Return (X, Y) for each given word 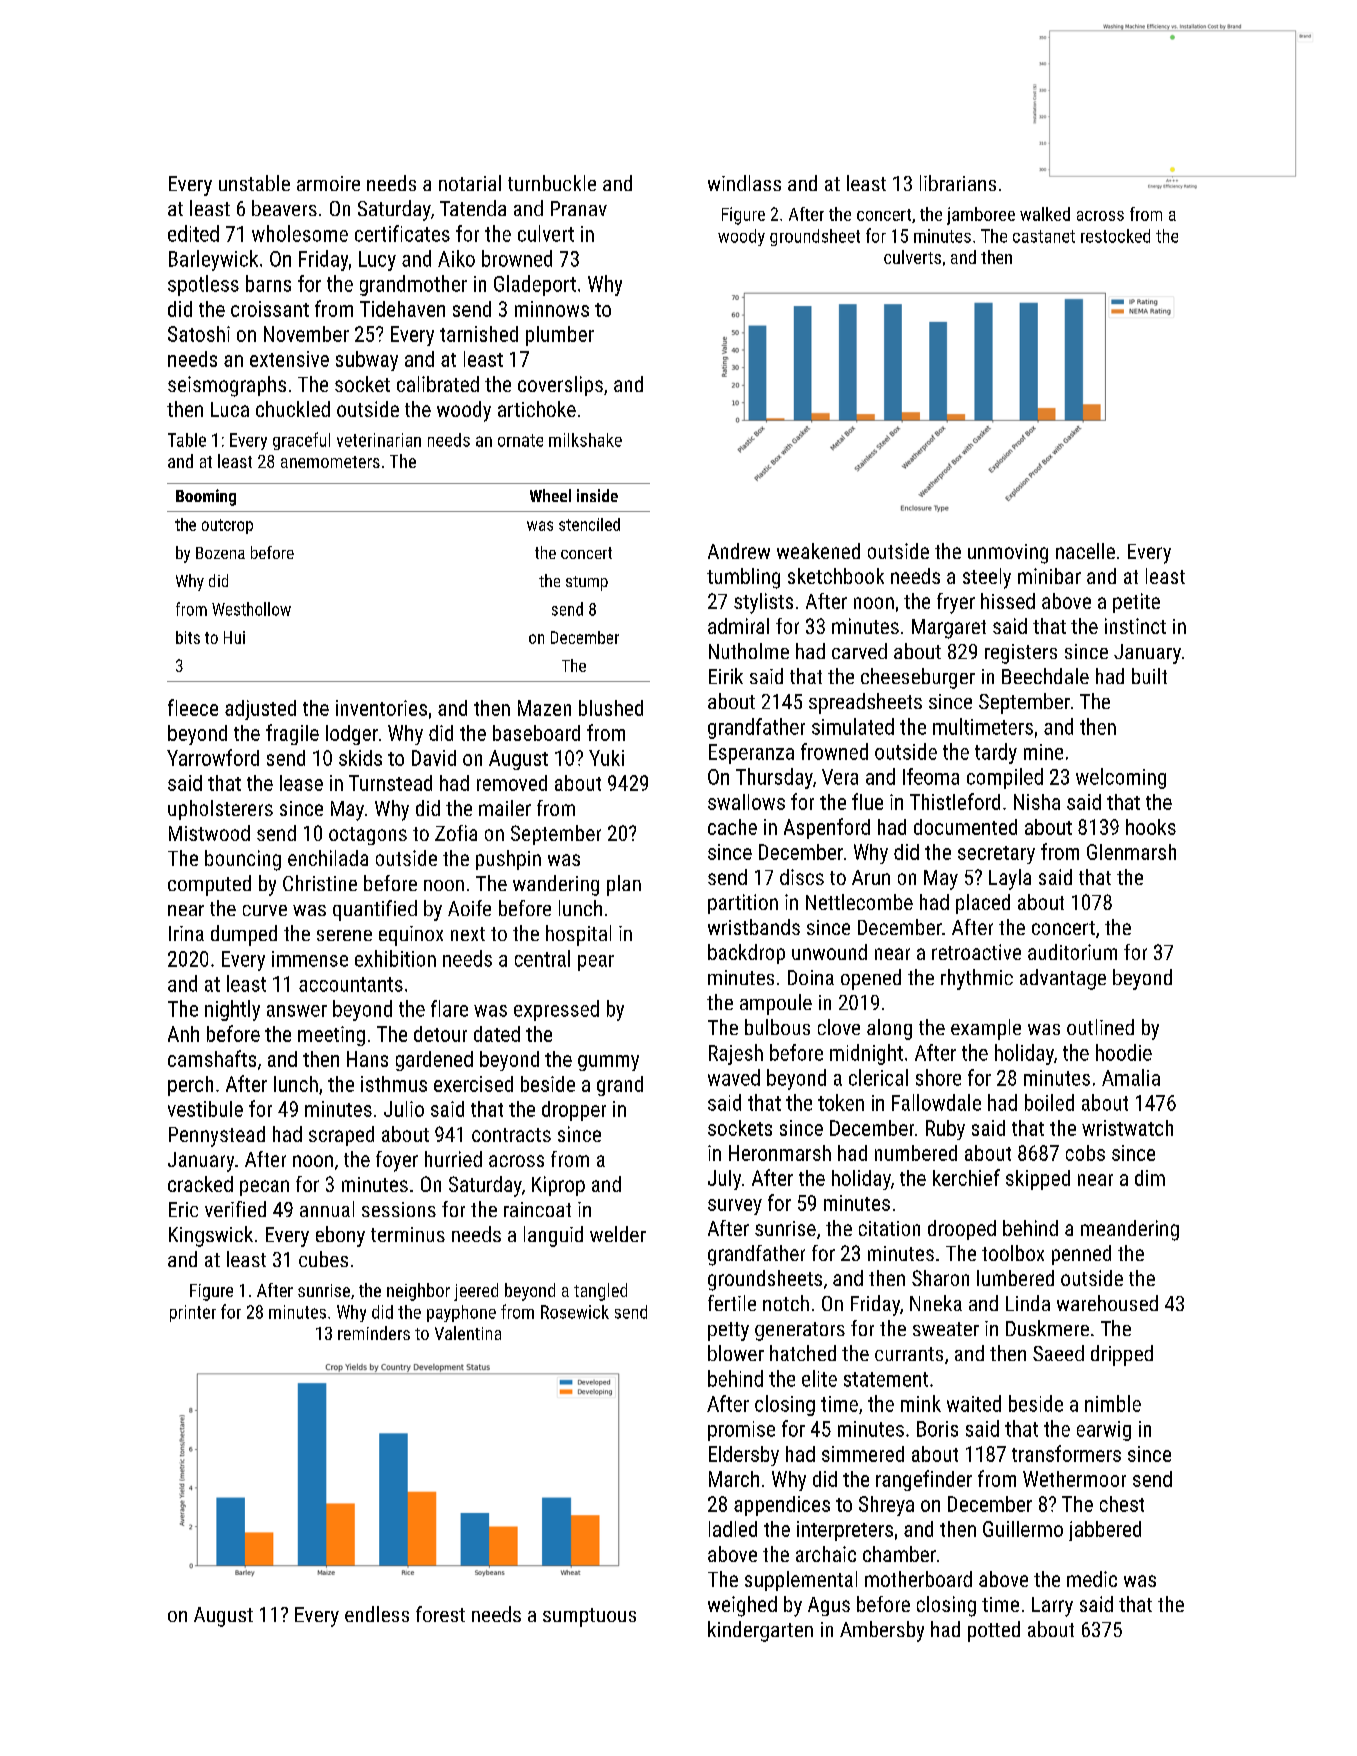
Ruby (945, 1130)
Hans (367, 1059)
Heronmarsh (780, 1153)
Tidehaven (402, 309)
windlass (744, 183)
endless (377, 1614)
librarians (958, 183)
